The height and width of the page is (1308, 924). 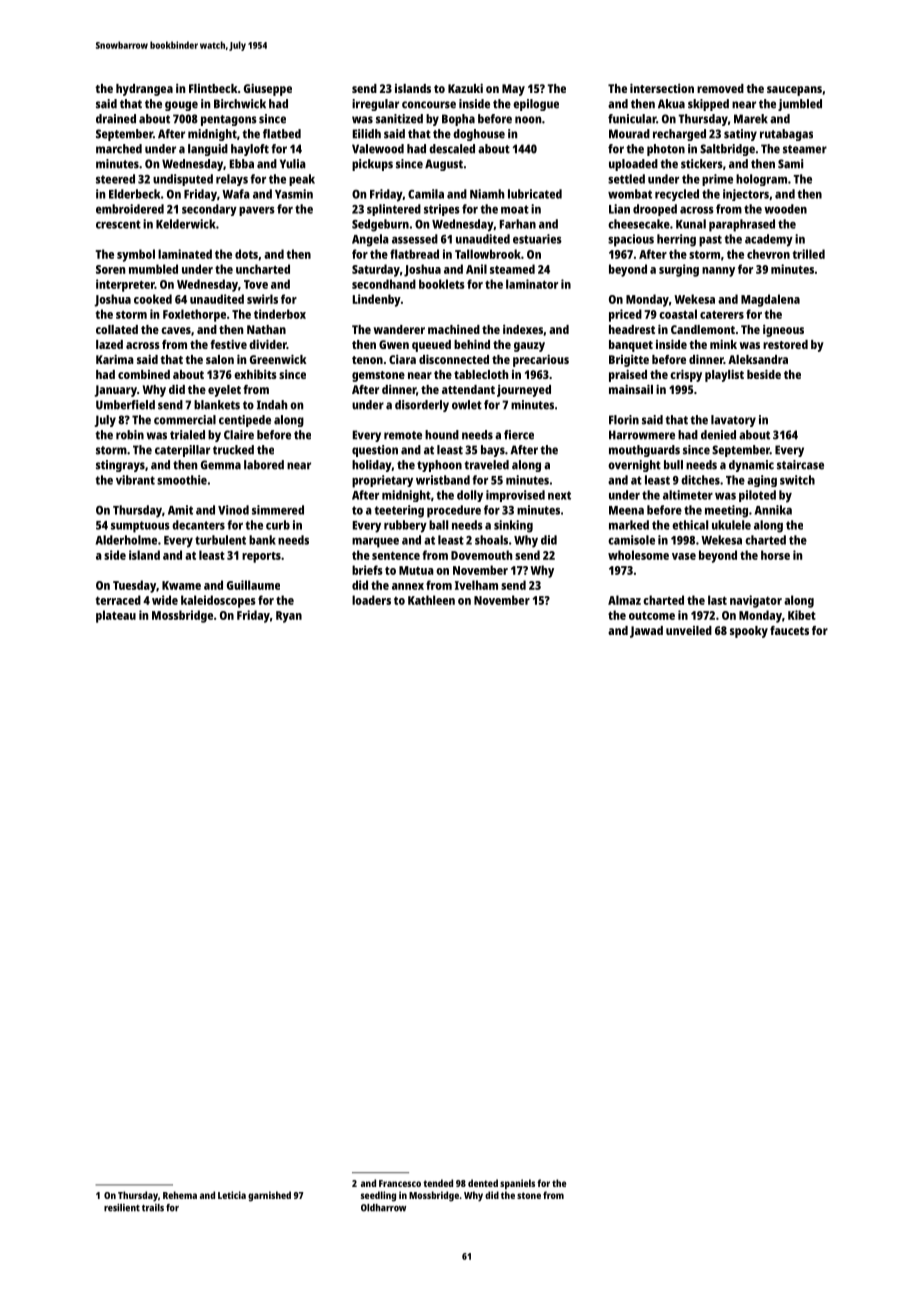 I want to click on trails, so click(x=153, y=1208).
